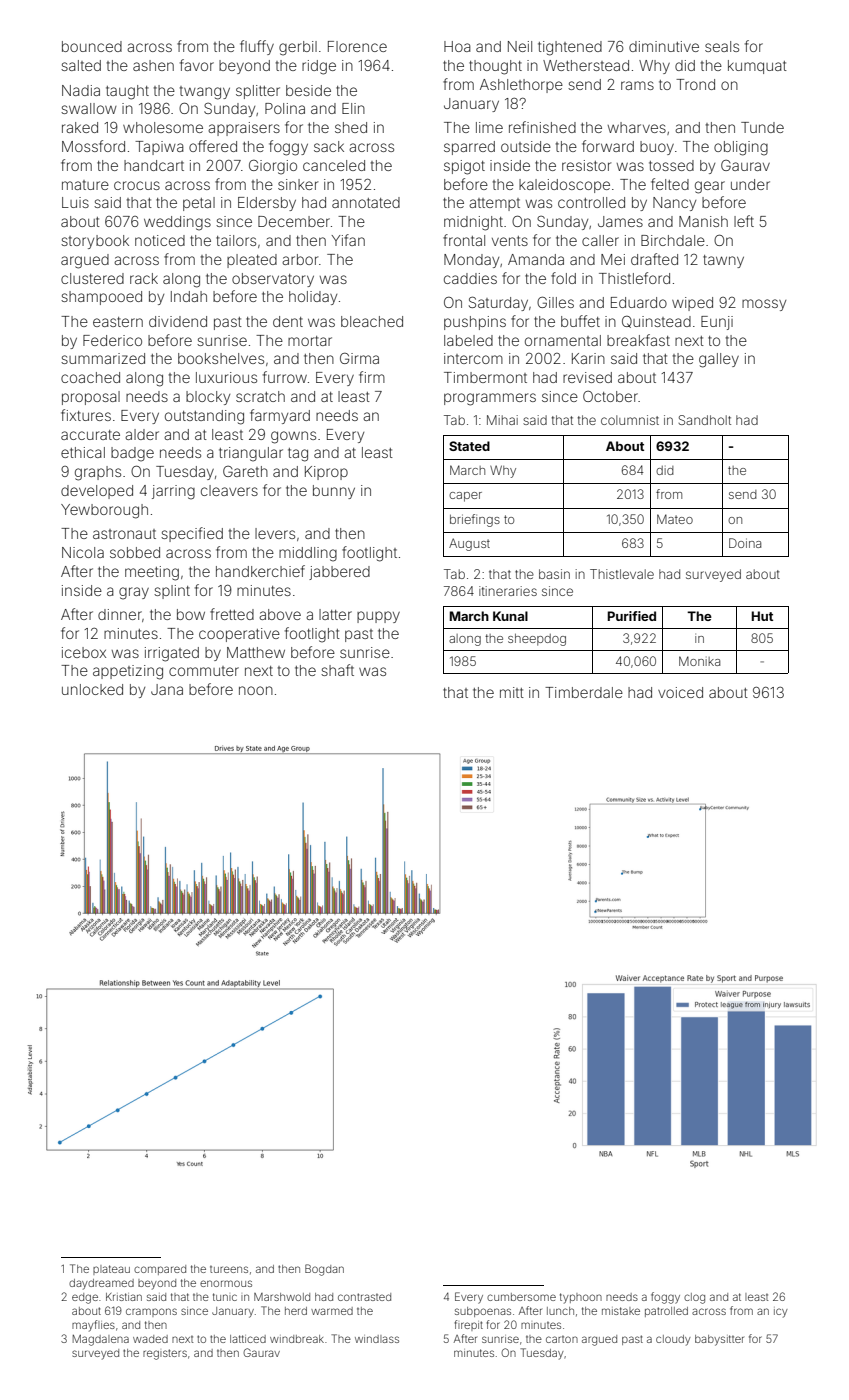 The width and height of the screenshot is (849, 1400). What do you see at coordinates (167, 689) in the screenshot?
I see `Jana` at bounding box center [167, 689].
